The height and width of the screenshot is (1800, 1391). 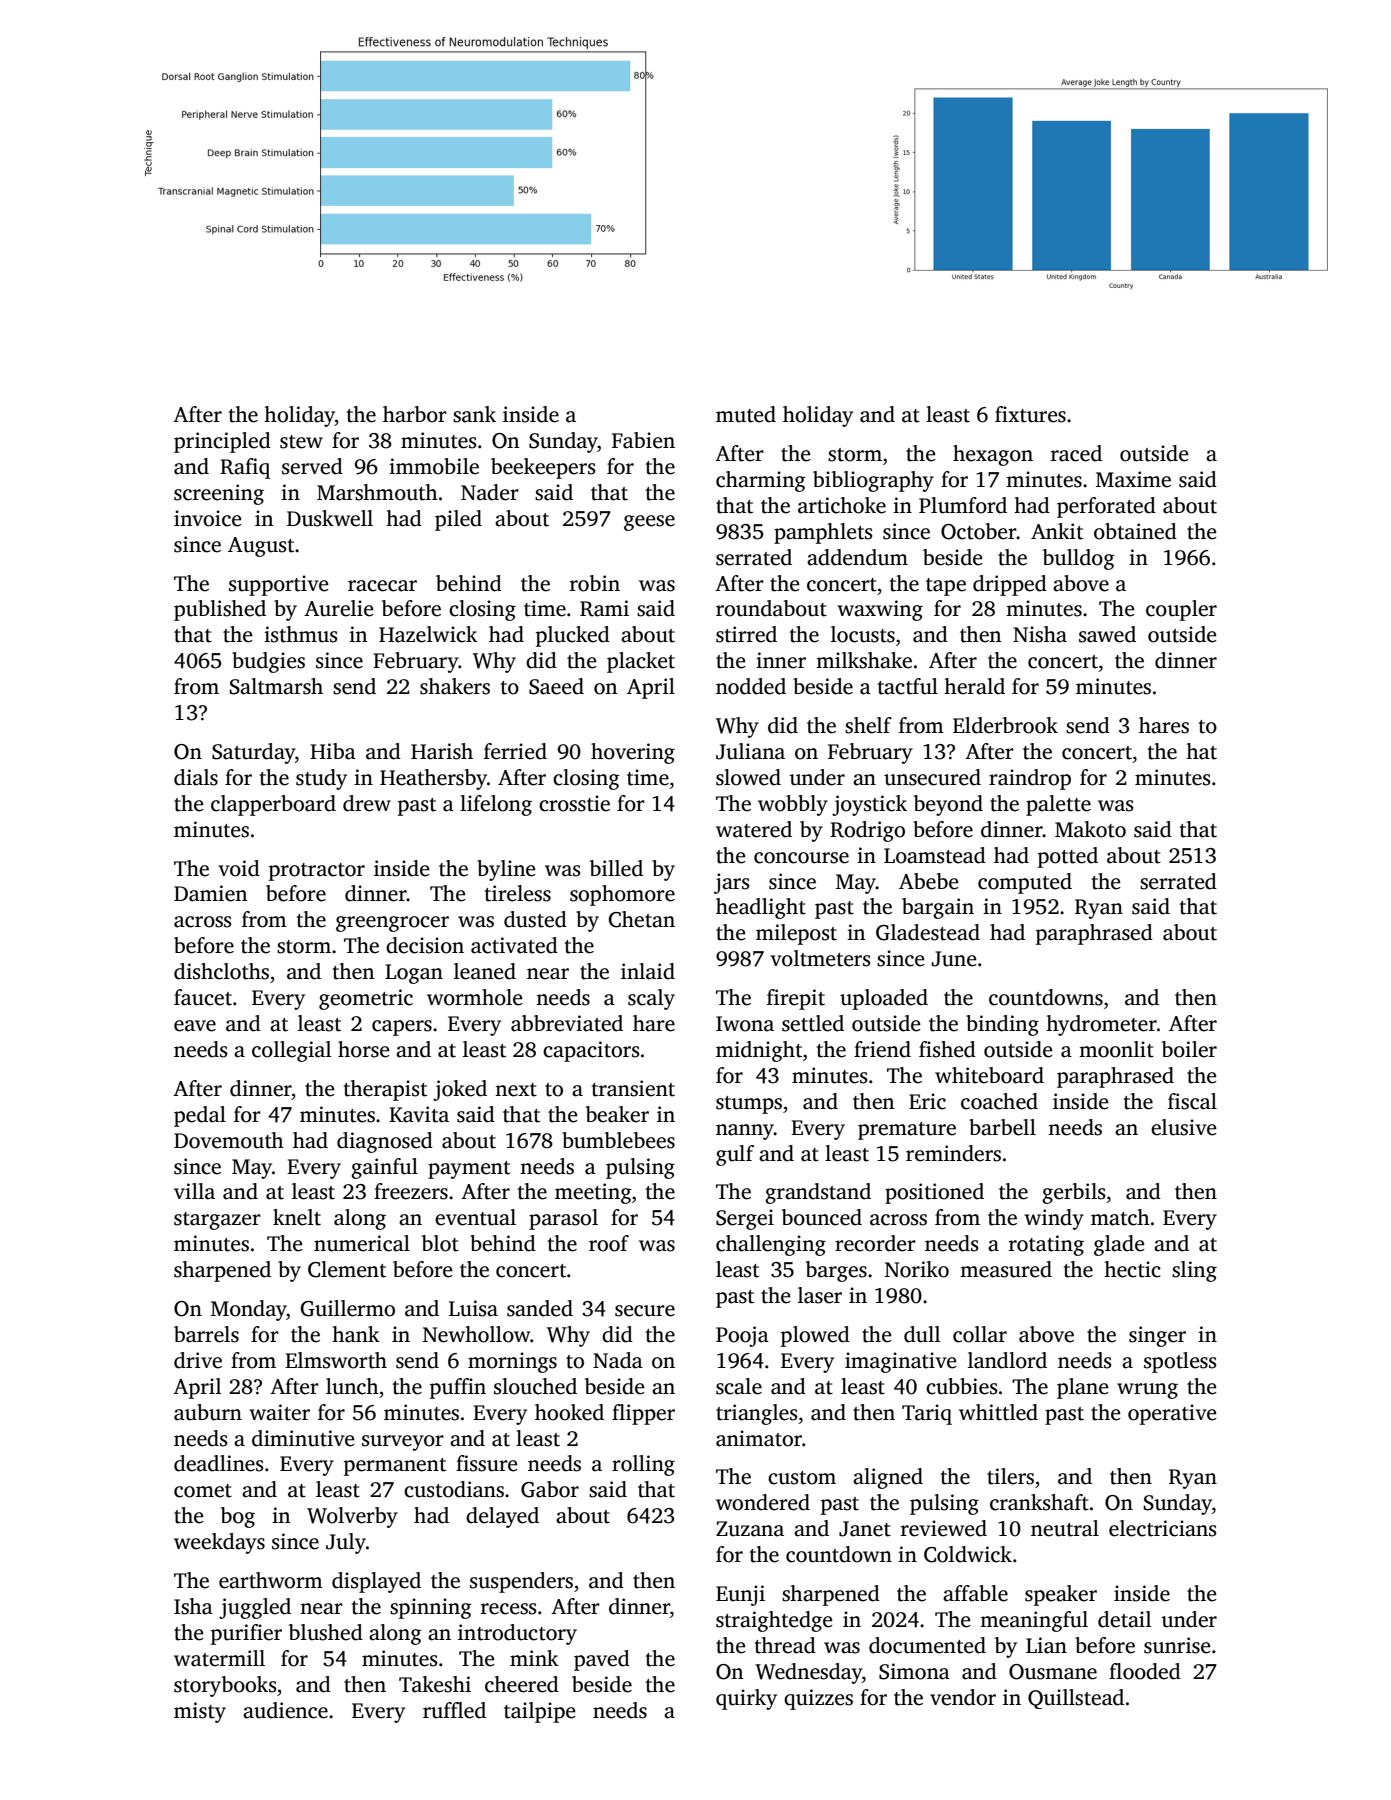 What do you see at coordinates (1101, 1025) in the screenshot?
I see `hydrometer` at bounding box center [1101, 1025].
